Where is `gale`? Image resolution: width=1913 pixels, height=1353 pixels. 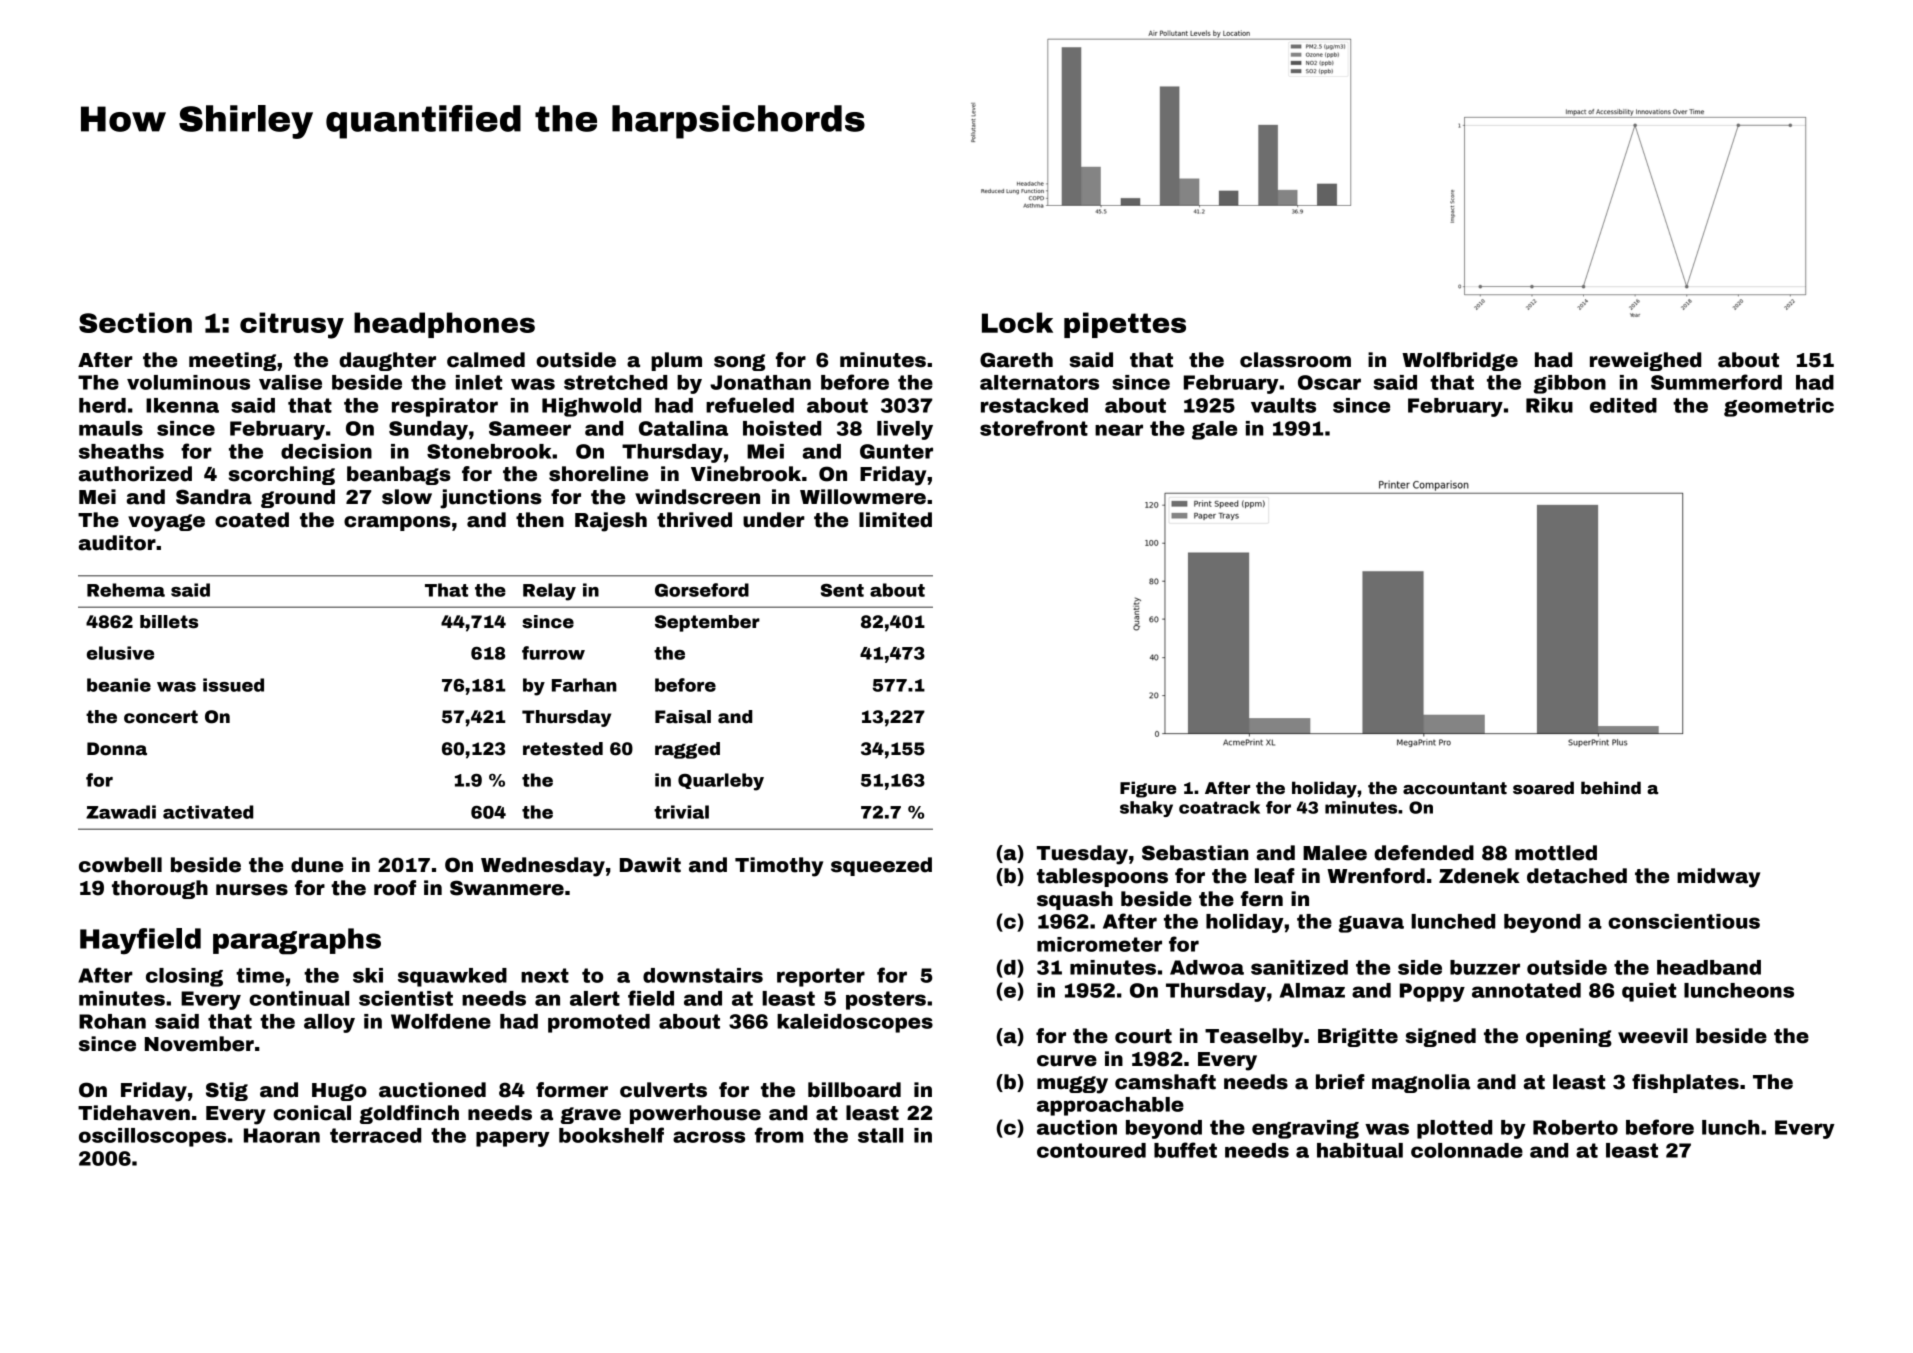 gale is located at coordinates (1214, 430).
